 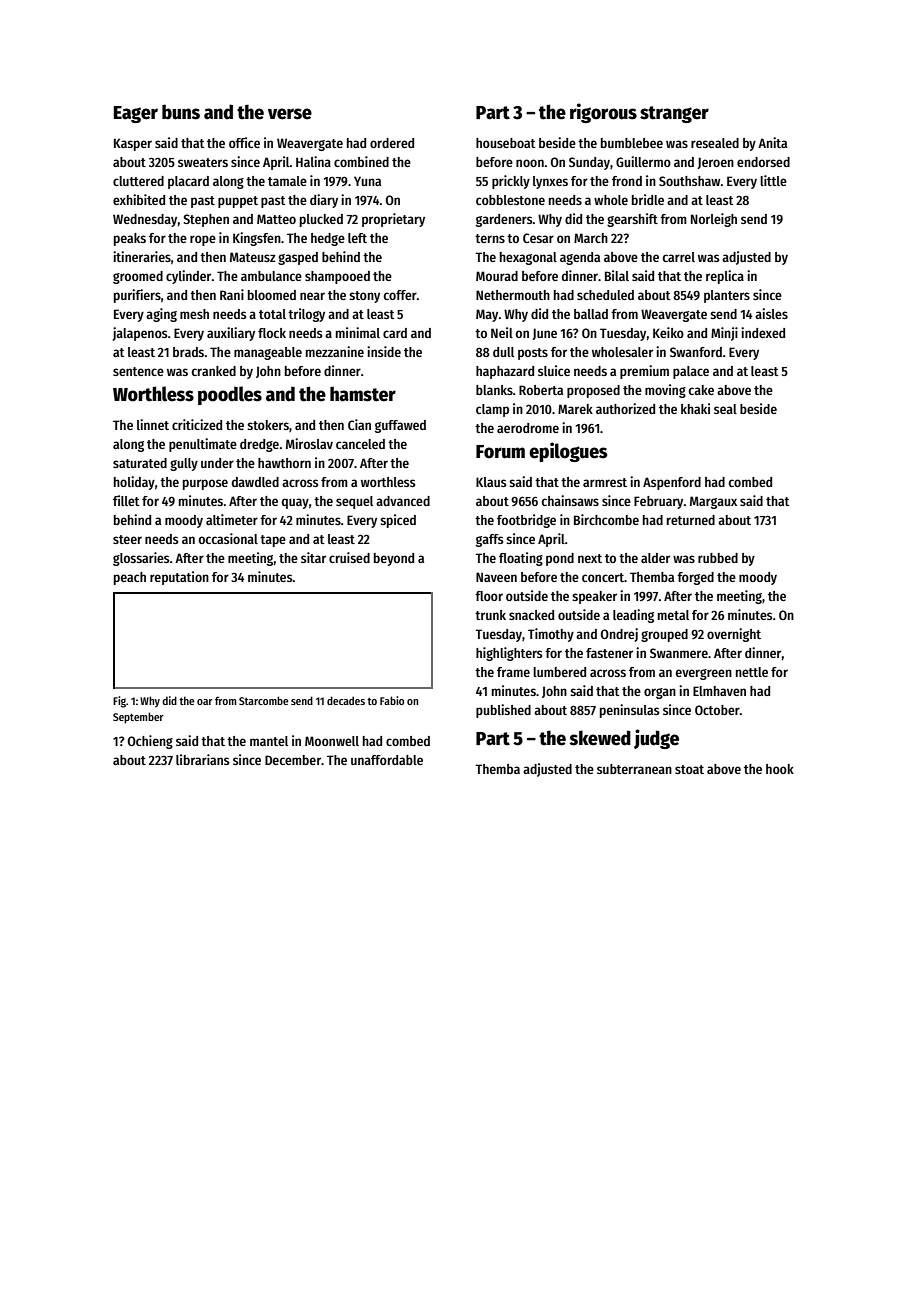 What do you see at coordinates (734, 635) in the image?
I see `overnight` at bounding box center [734, 635].
